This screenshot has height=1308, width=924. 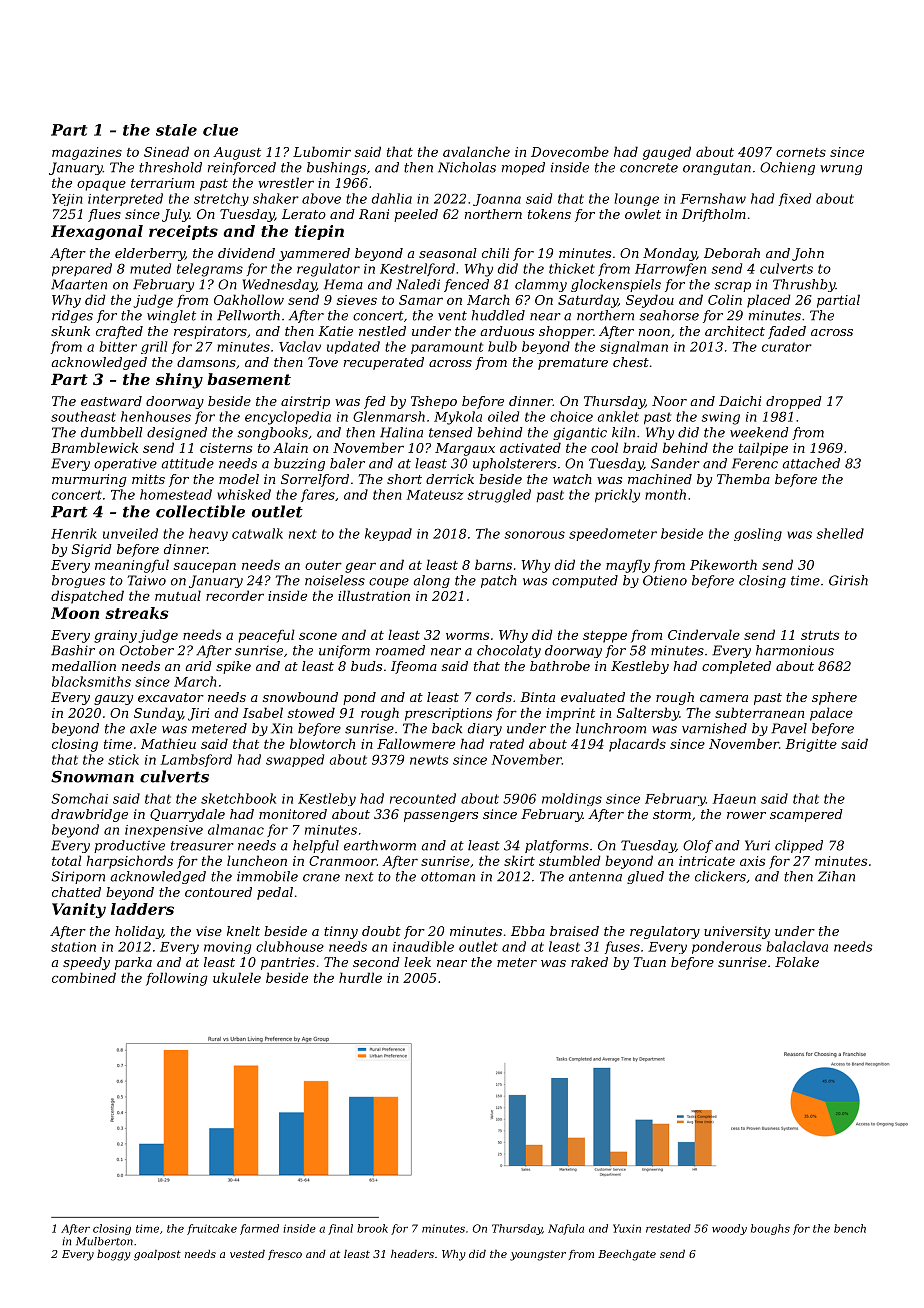 What do you see at coordinates (485, 729) in the screenshot?
I see `diary` at bounding box center [485, 729].
